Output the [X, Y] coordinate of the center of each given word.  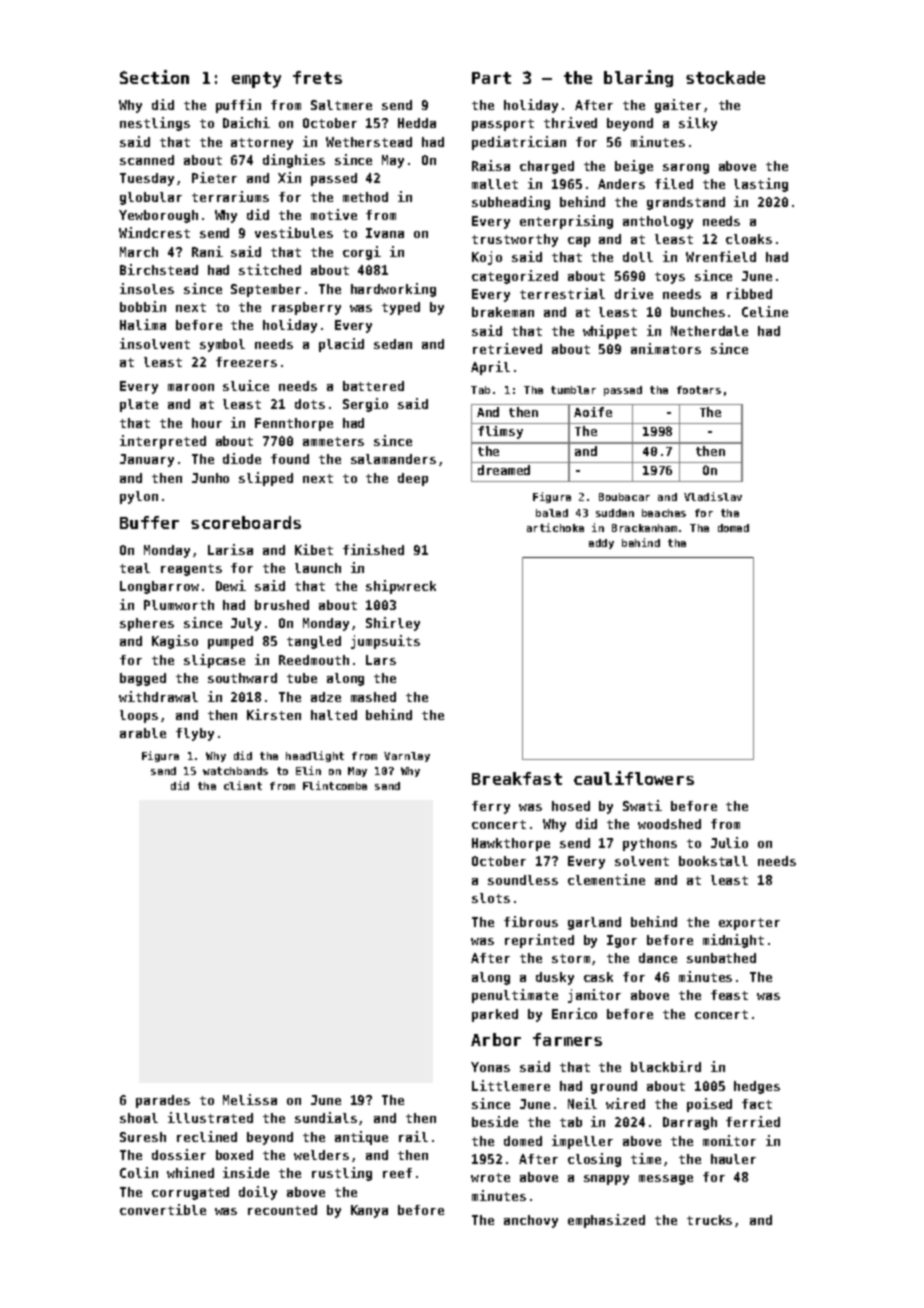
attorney [262, 144]
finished [373, 549]
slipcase [214, 661]
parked [495, 1015]
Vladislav [713, 496]
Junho [210, 478]
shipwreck [401, 587]
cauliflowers [634, 778]
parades [163, 1101]
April [490, 368]
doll [638, 257]
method [365, 197]
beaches [664, 513]
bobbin [143, 306]
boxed [234, 1155]
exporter [749, 924]
